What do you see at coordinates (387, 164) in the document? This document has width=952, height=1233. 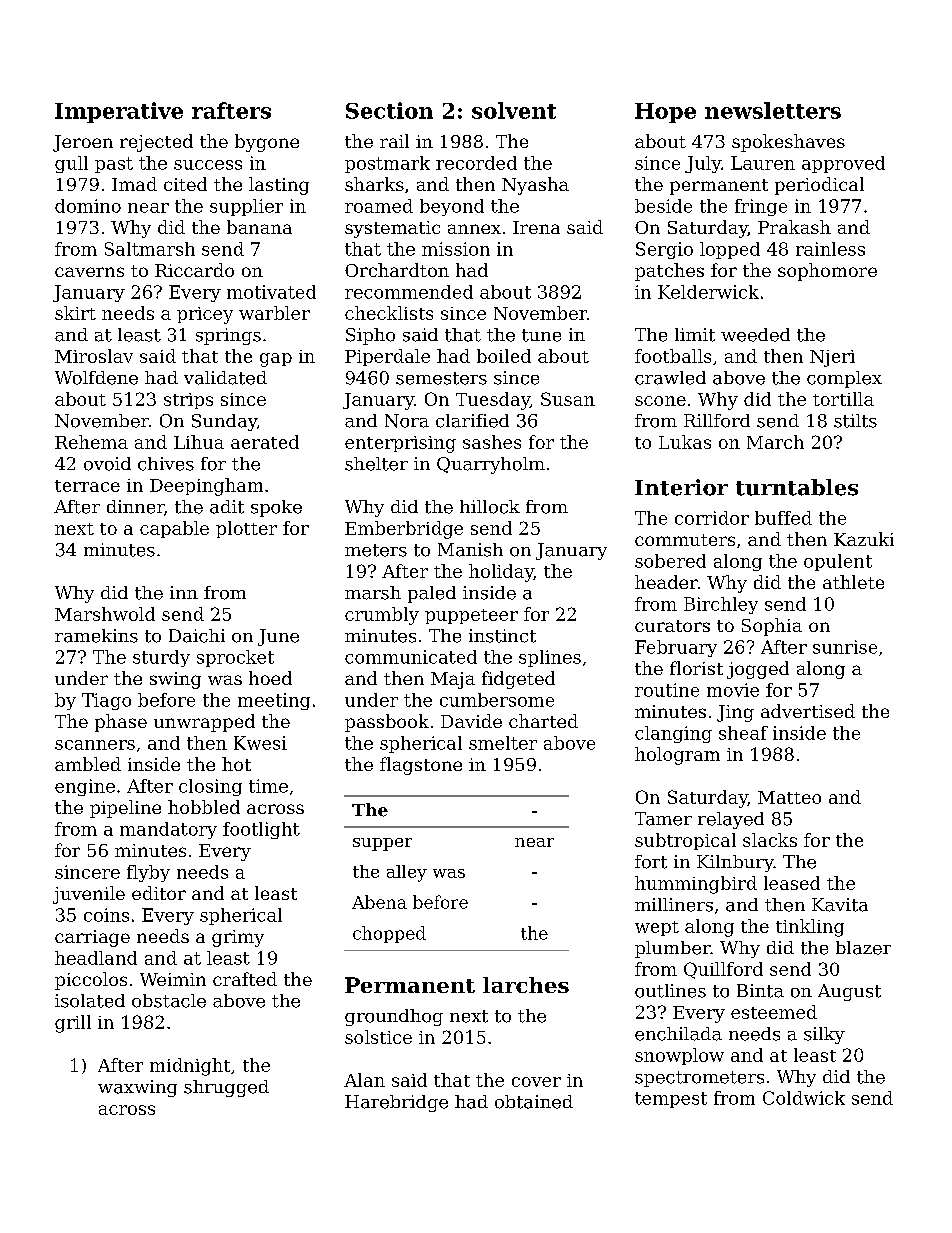 I see `postmark` at bounding box center [387, 164].
